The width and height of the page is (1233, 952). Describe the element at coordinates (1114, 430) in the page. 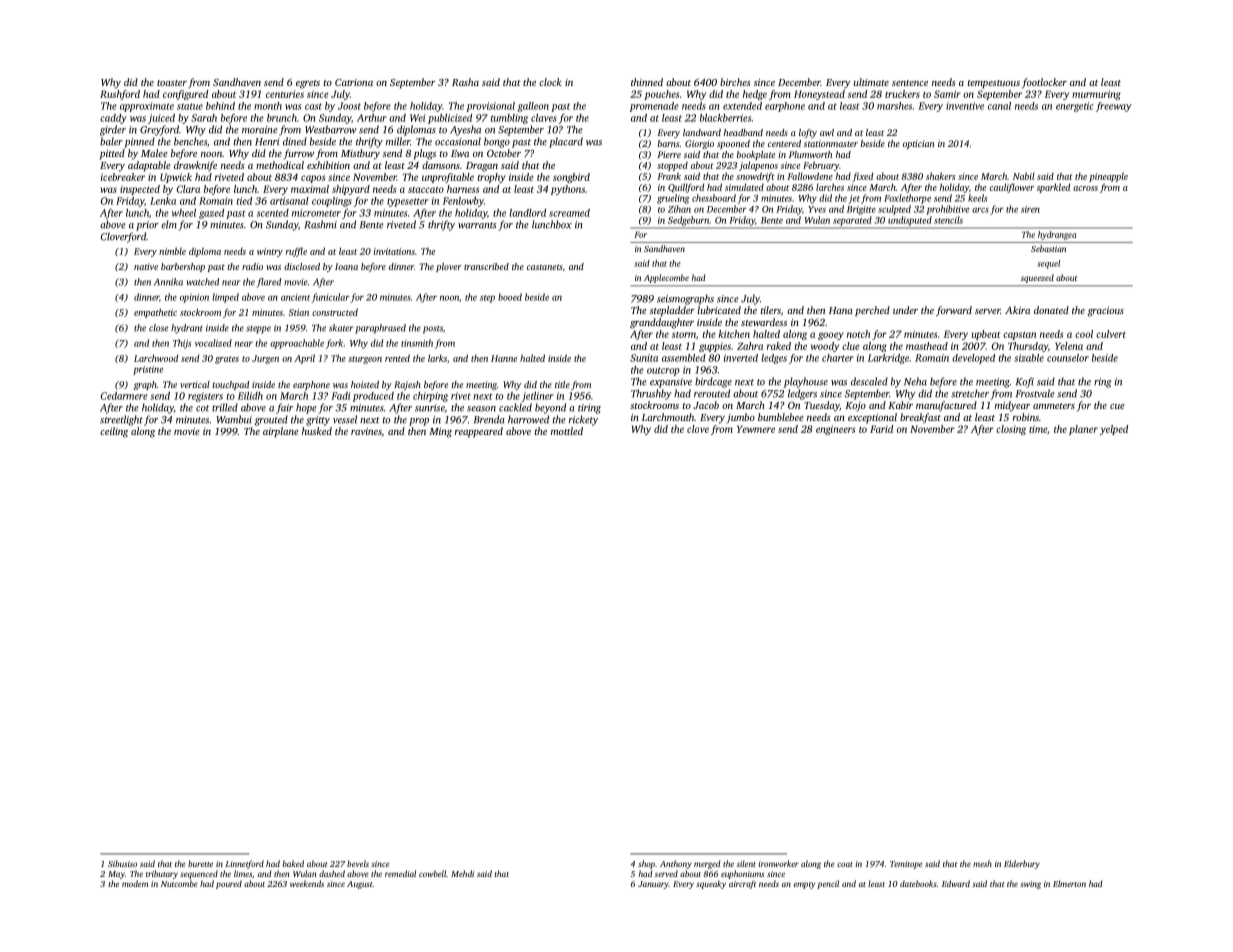

I see `yelped` at that location.
